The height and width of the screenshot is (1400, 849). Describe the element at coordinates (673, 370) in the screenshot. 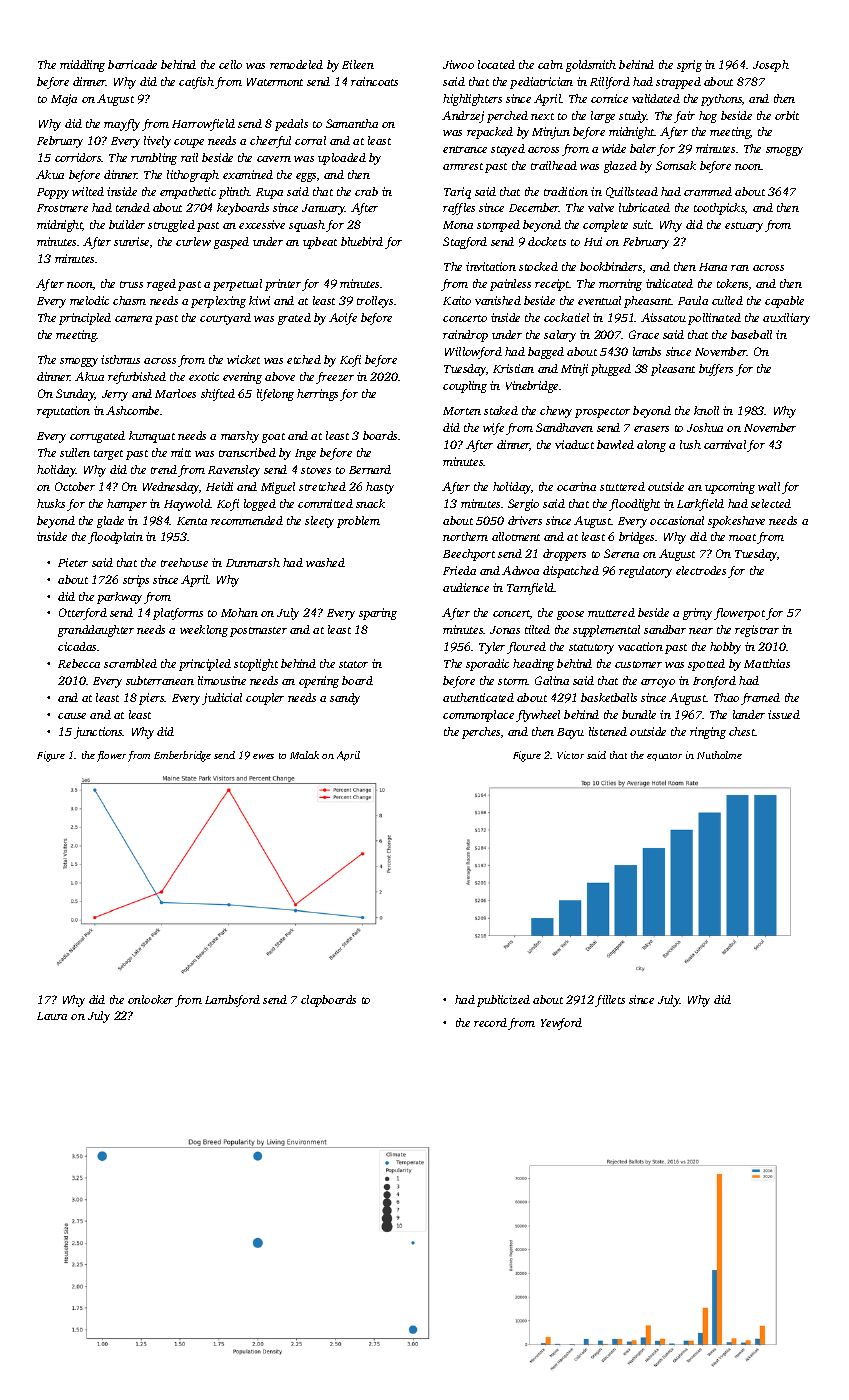

I see `pleasant` at that location.
